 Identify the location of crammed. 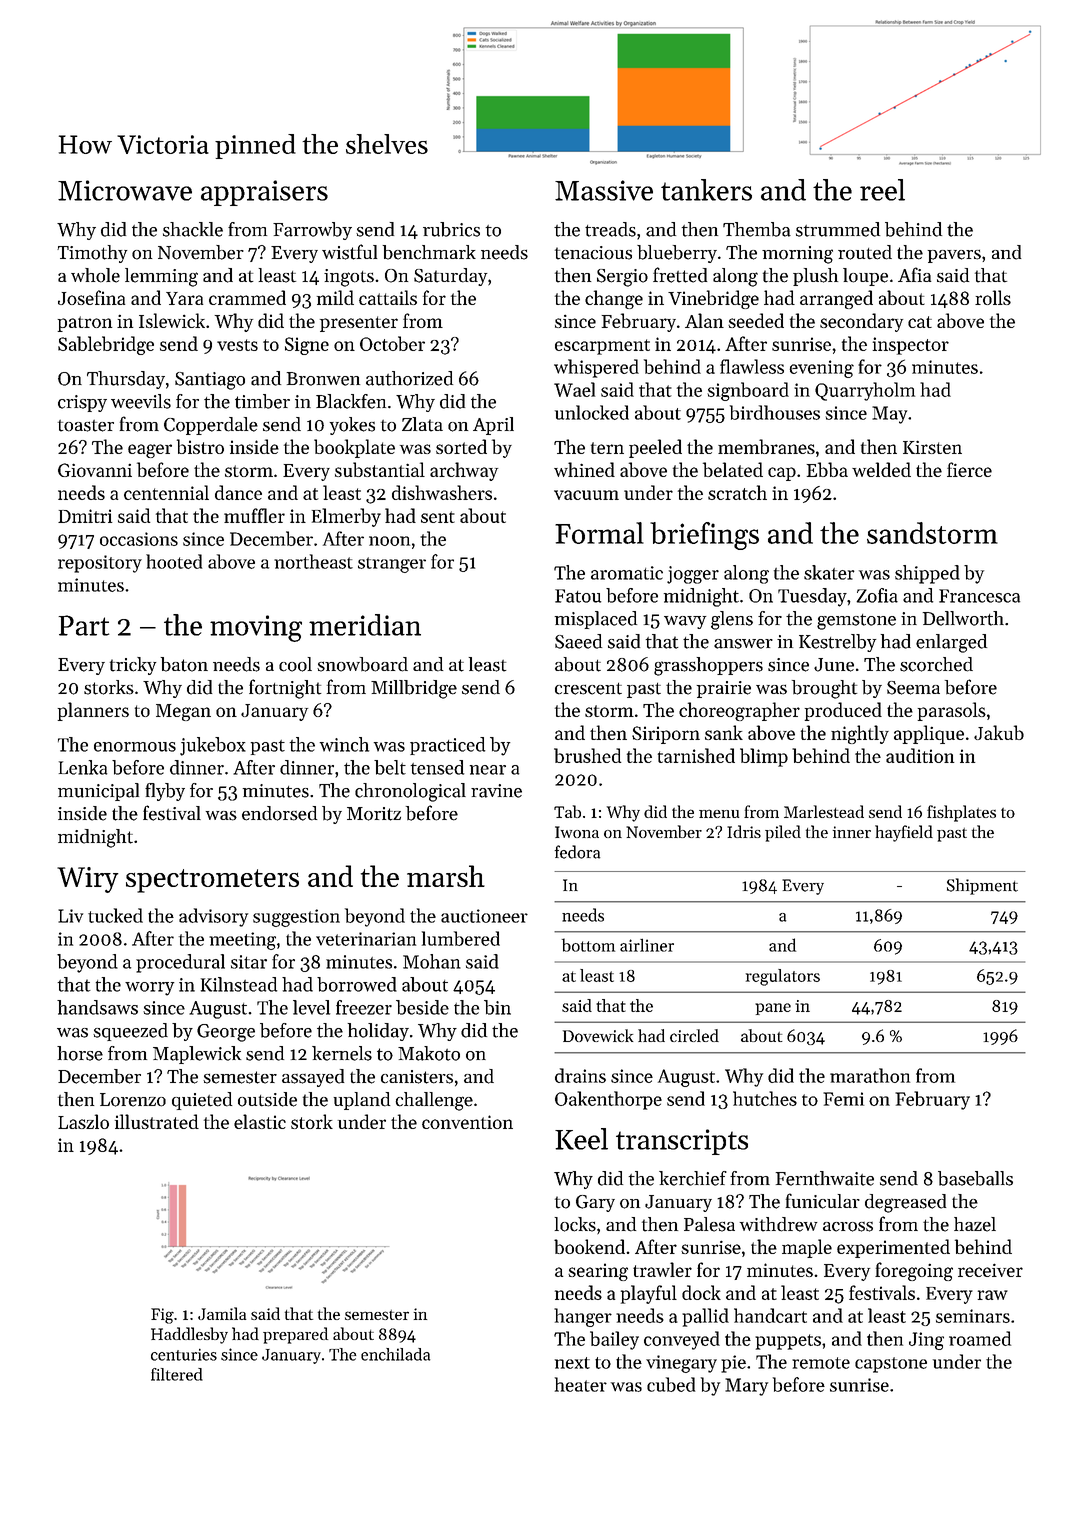
(247, 297).
